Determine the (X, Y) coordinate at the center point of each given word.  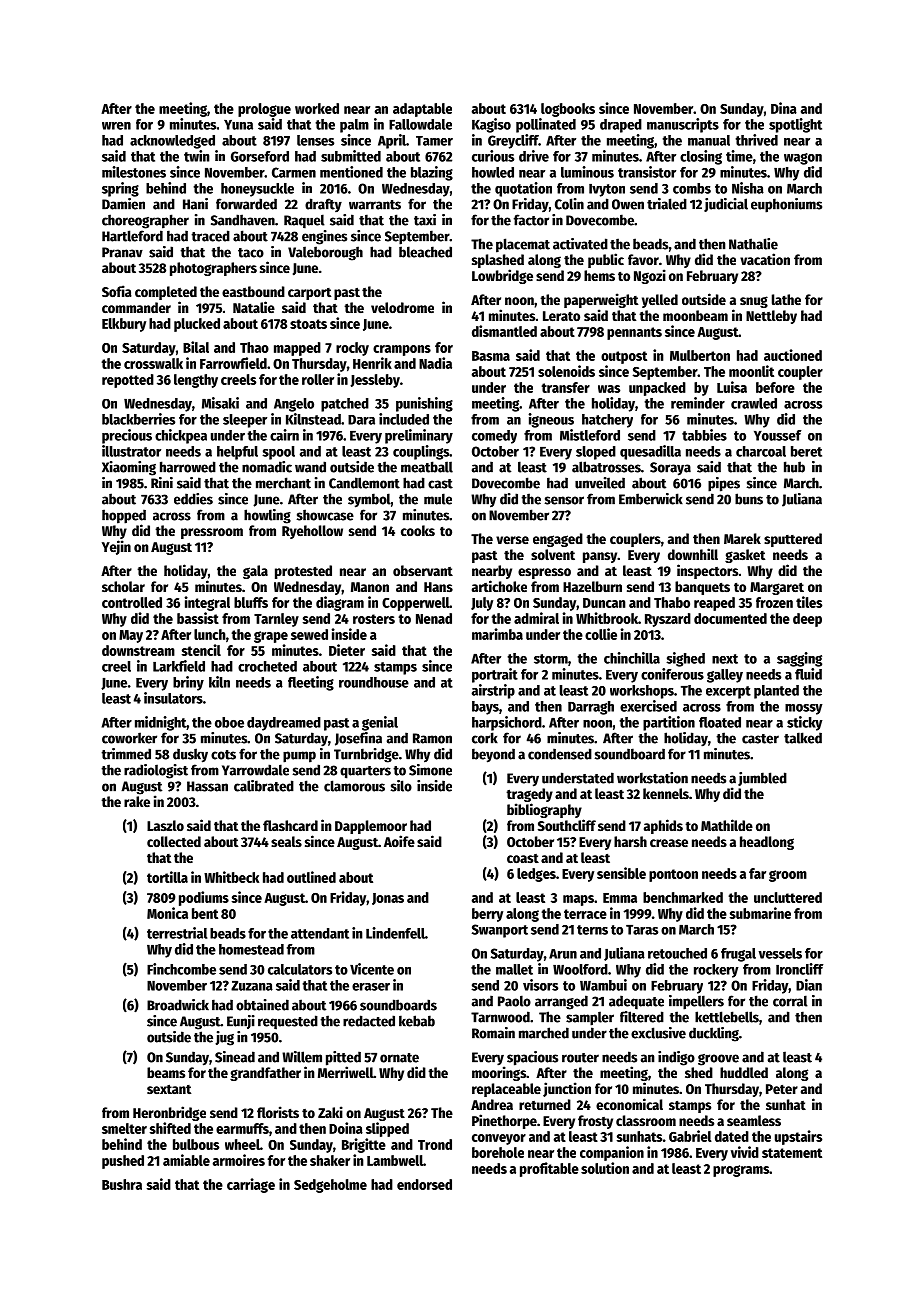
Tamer (434, 141)
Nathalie (753, 244)
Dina (784, 108)
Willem (302, 1057)
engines (324, 237)
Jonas (388, 899)
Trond (435, 1144)
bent (205, 913)
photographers (213, 269)
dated (732, 1136)
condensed (560, 754)
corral (790, 1001)
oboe (229, 722)
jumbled (762, 779)
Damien (123, 204)
